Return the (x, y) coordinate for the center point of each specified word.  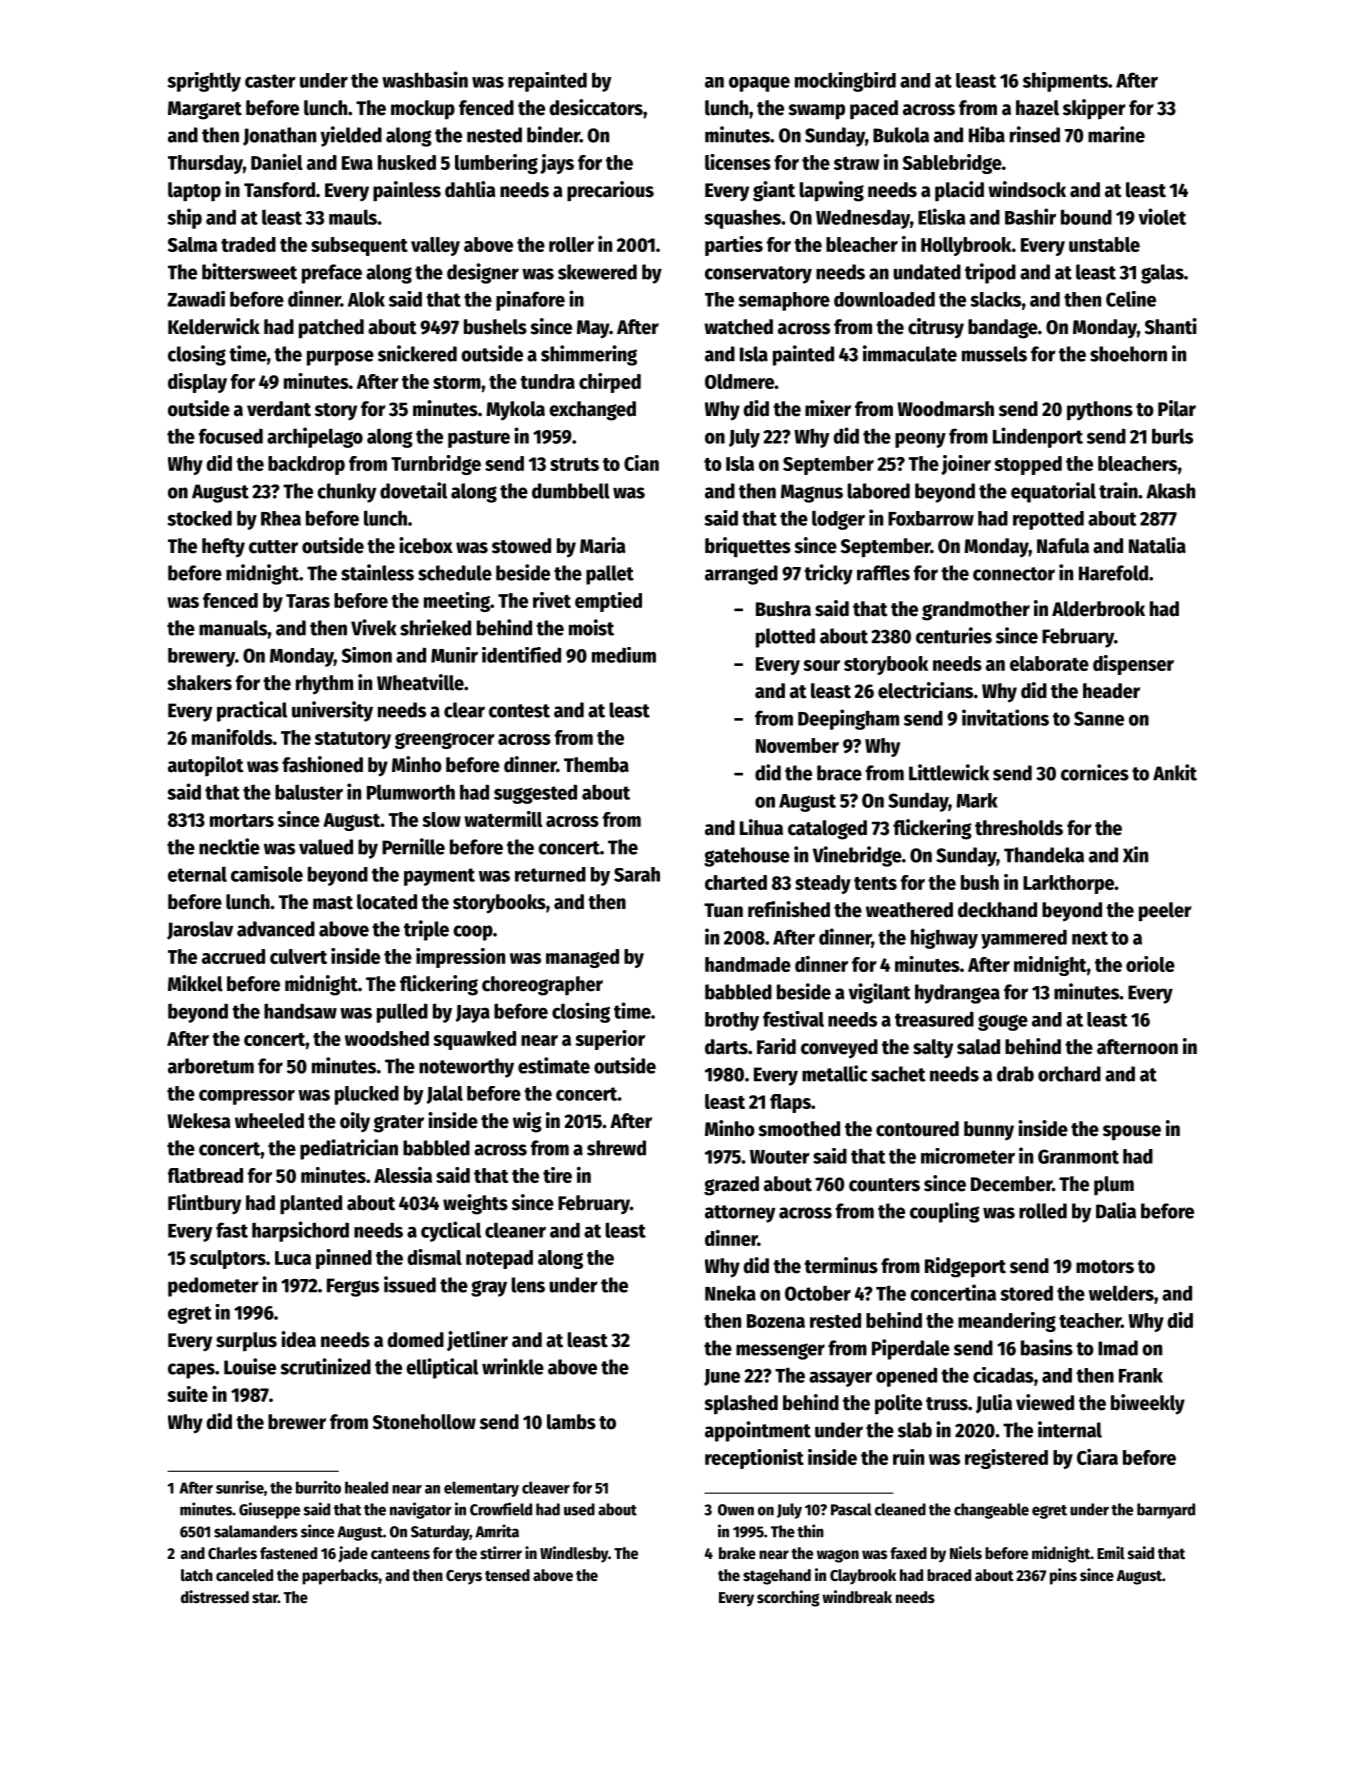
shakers (199, 683)
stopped (1028, 465)
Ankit (1175, 772)
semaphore (784, 301)
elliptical (442, 1368)
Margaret (205, 110)
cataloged (827, 830)
